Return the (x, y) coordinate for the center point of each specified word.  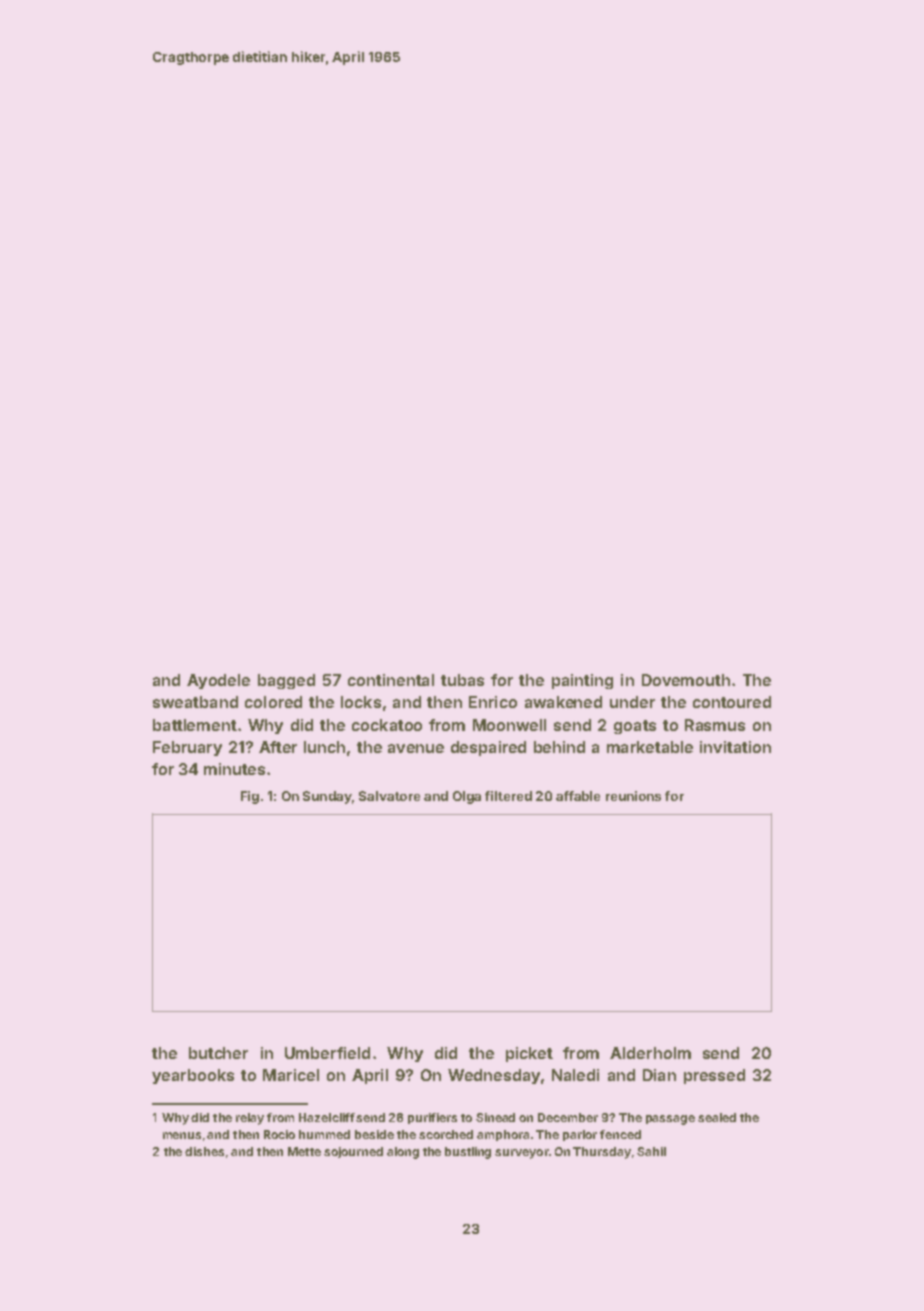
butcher (218, 1053)
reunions (633, 796)
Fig (250, 797)
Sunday (327, 797)
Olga (467, 797)
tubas (462, 680)
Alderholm (650, 1053)
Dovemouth (686, 680)
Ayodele (218, 681)
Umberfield (327, 1053)
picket (529, 1054)
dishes (204, 1151)
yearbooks (193, 1076)
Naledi (575, 1075)
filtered (508, 796)
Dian (659, 1075)
